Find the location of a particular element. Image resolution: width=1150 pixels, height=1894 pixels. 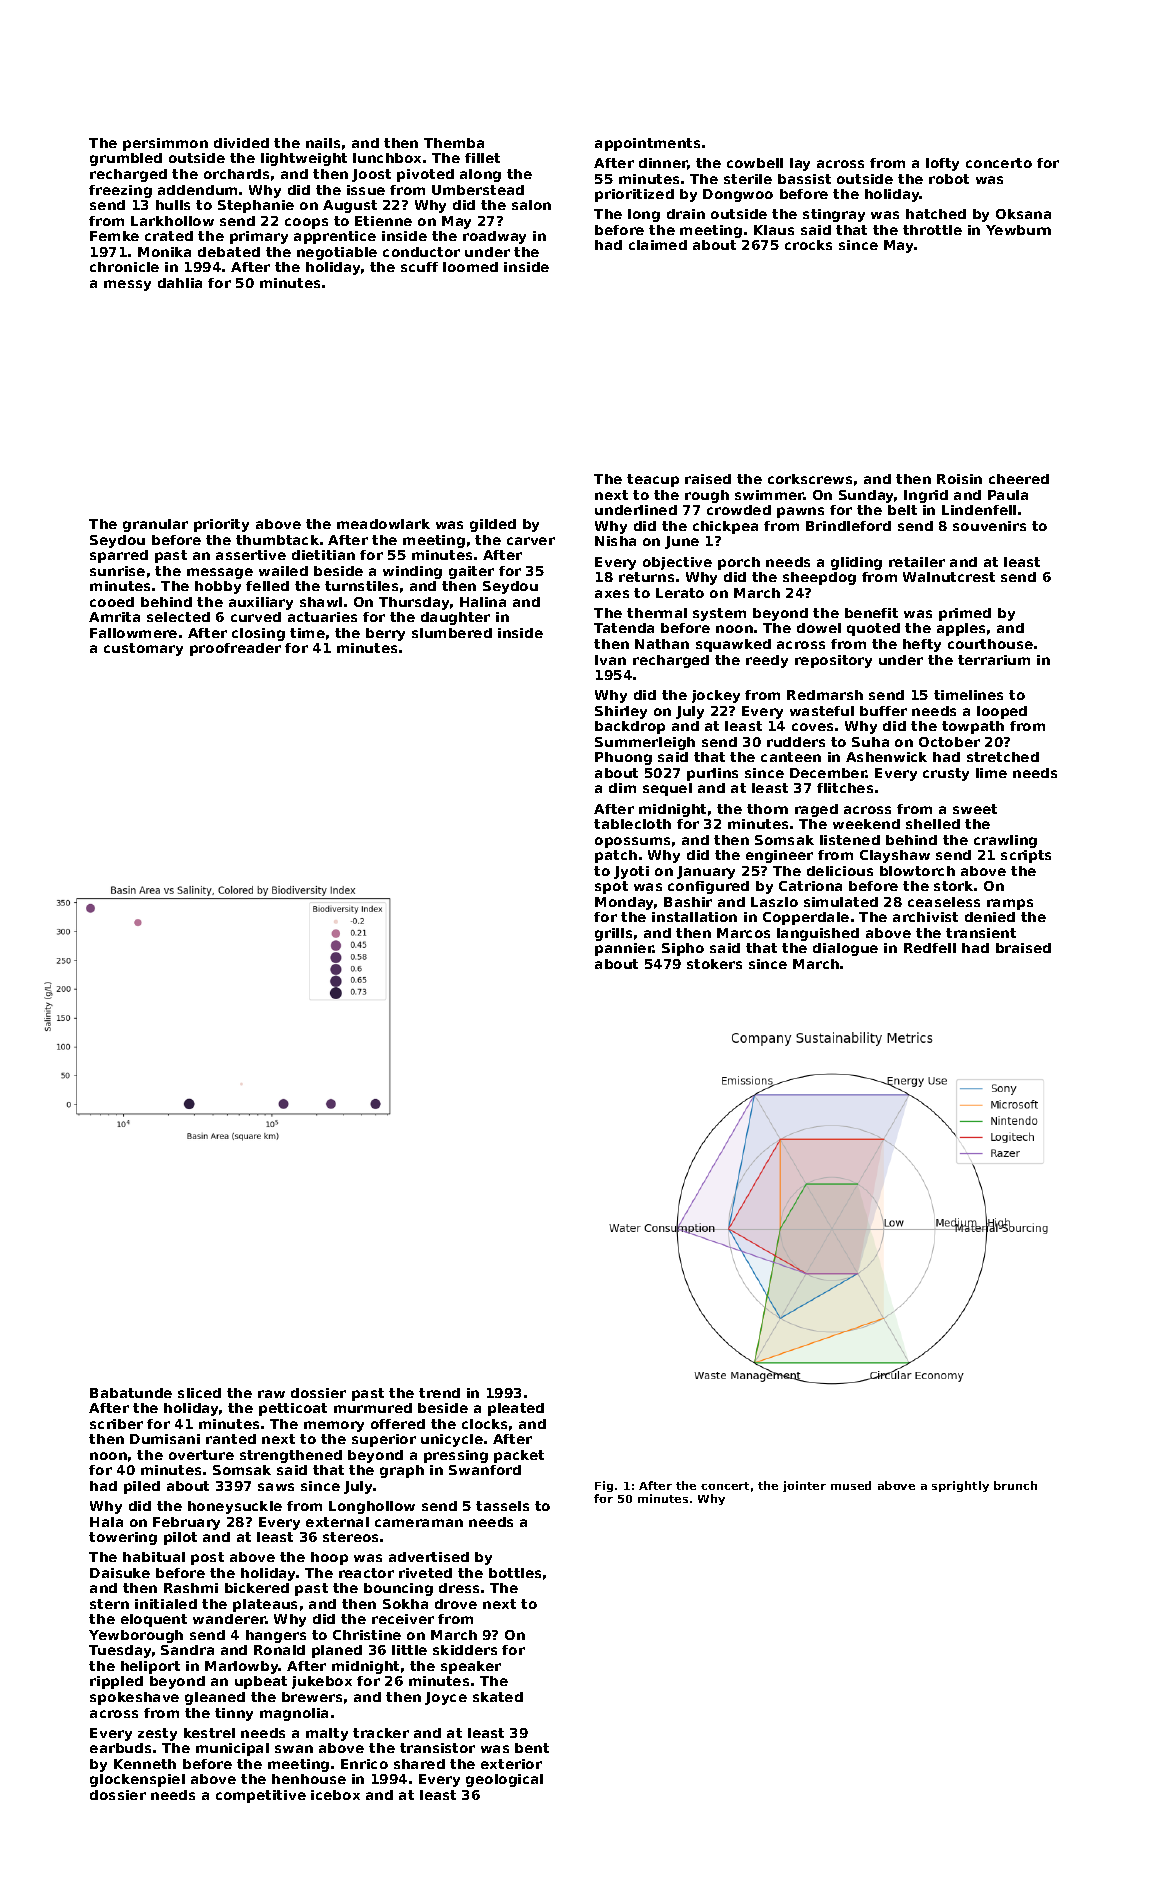

pleated is located at coordinates (516, 1409).
